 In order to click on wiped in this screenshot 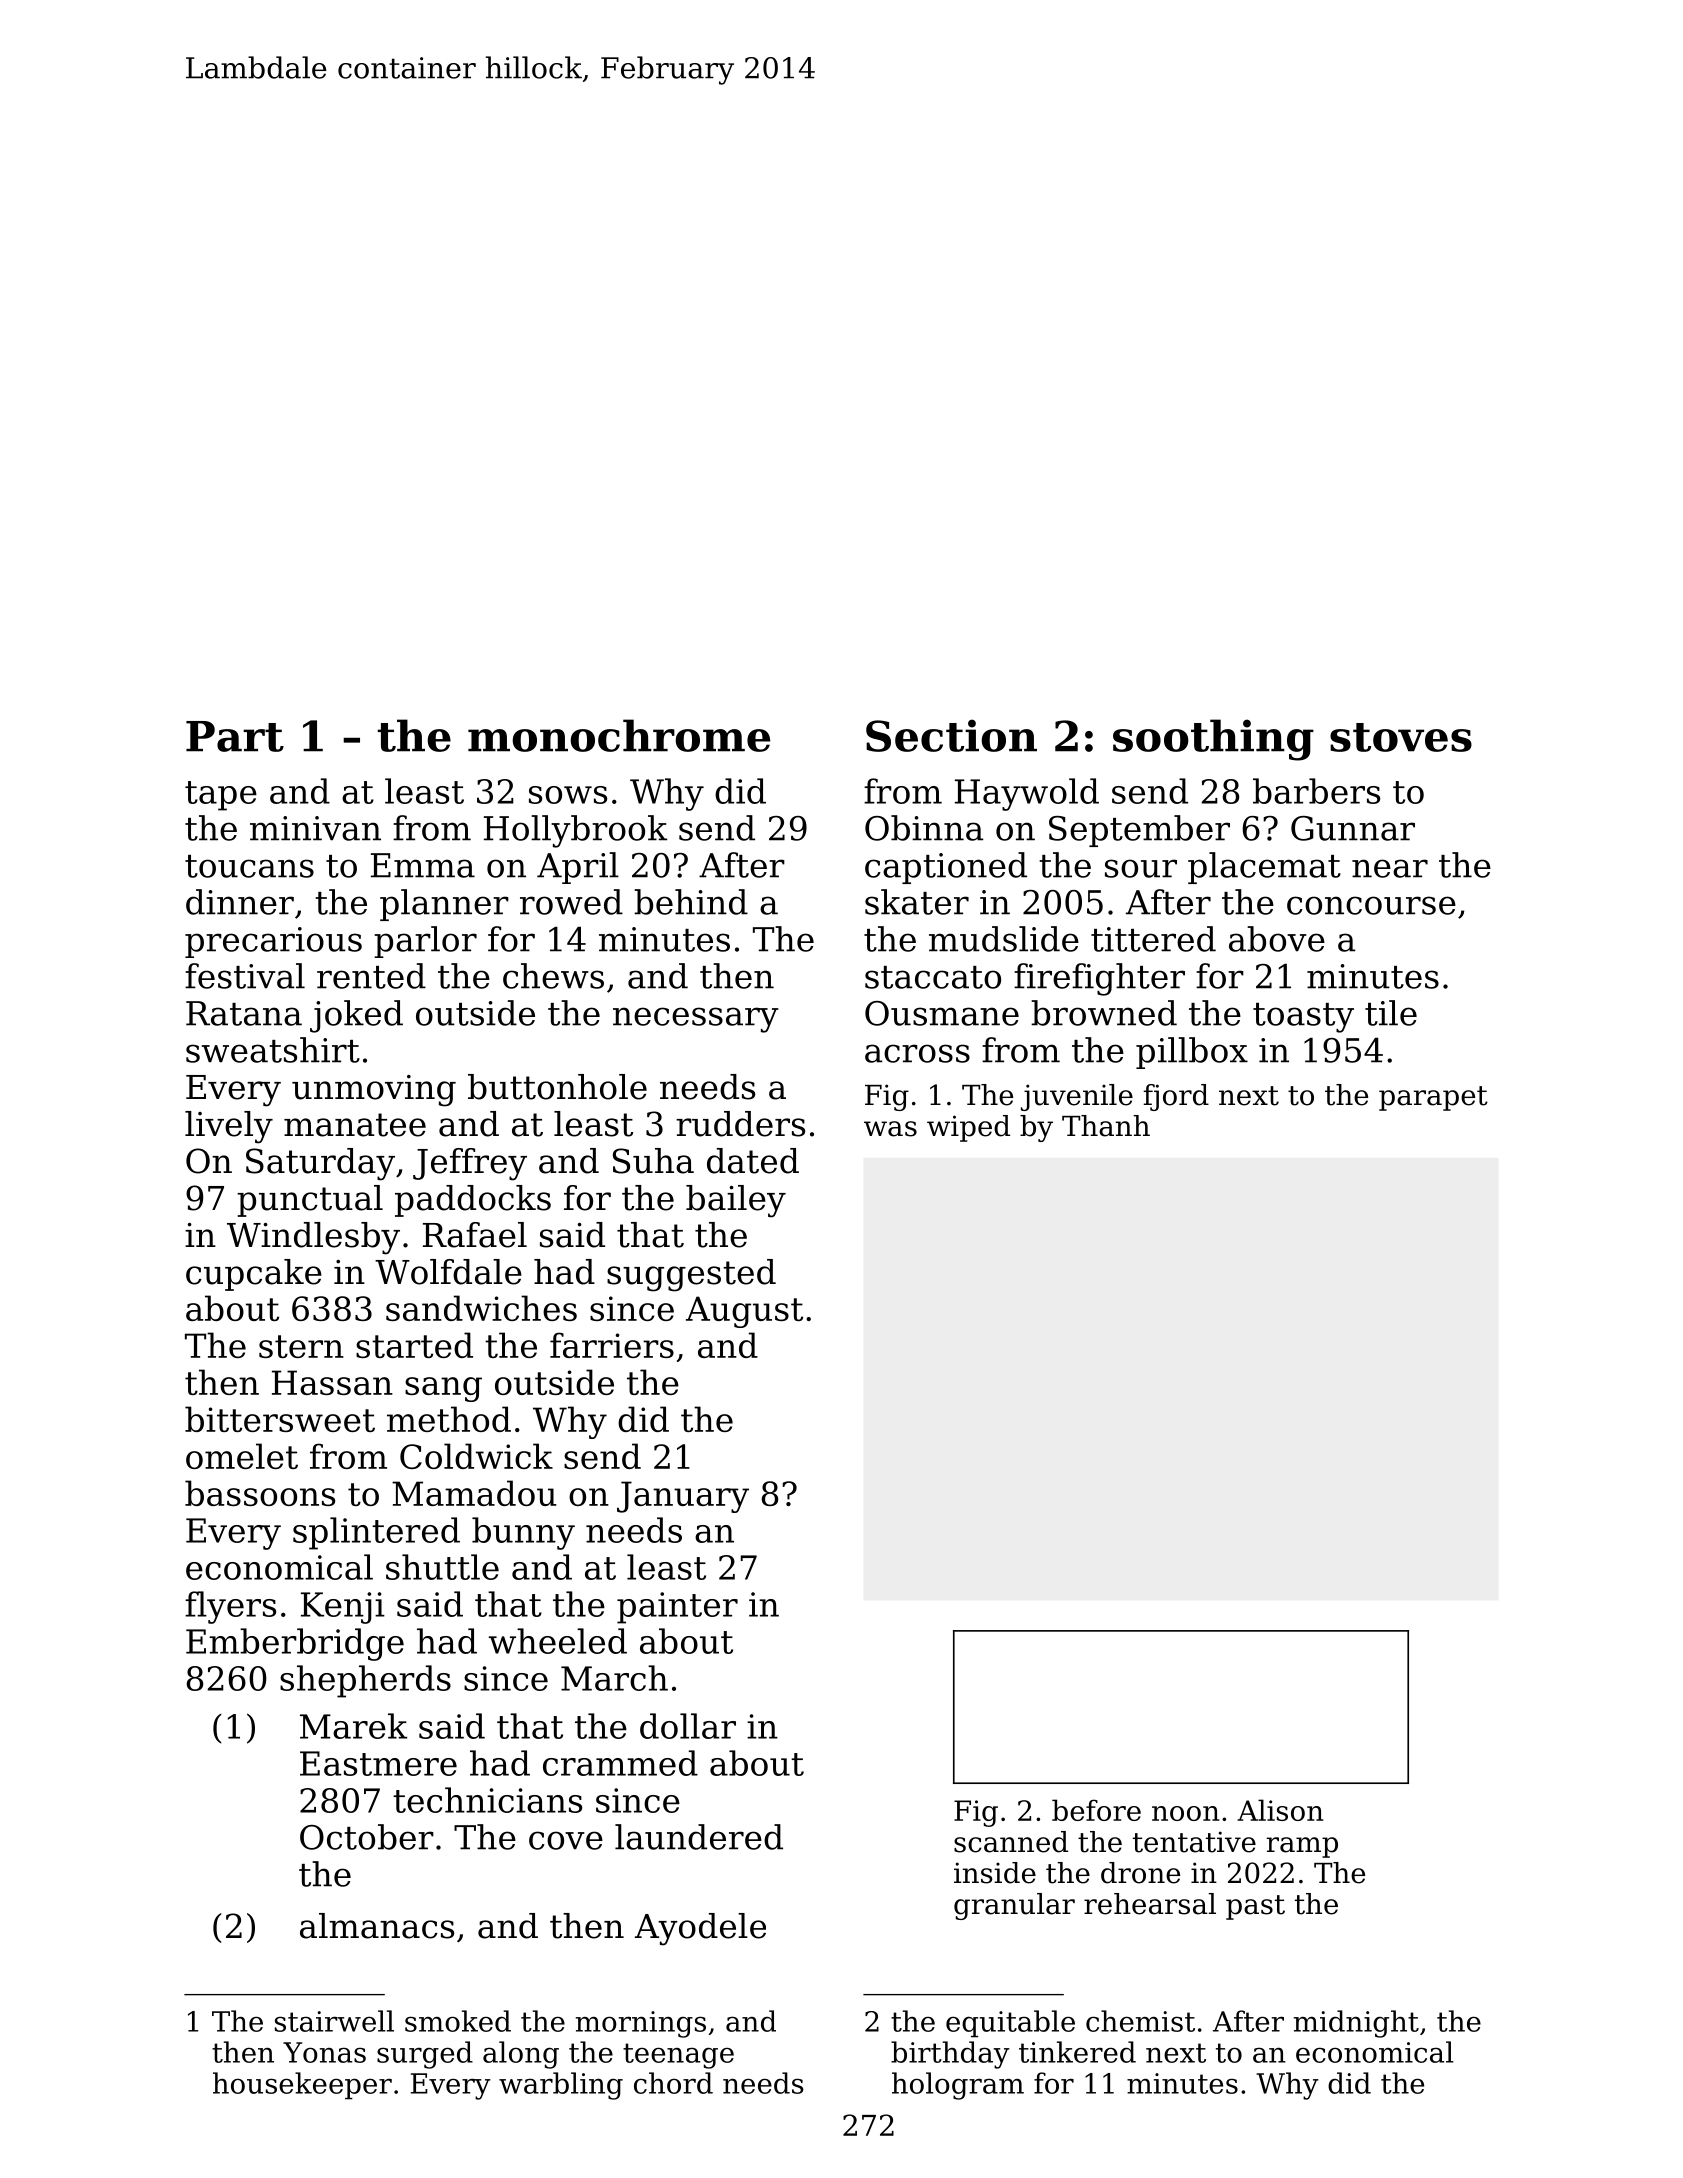, I will do `click(968, 1128)`.
